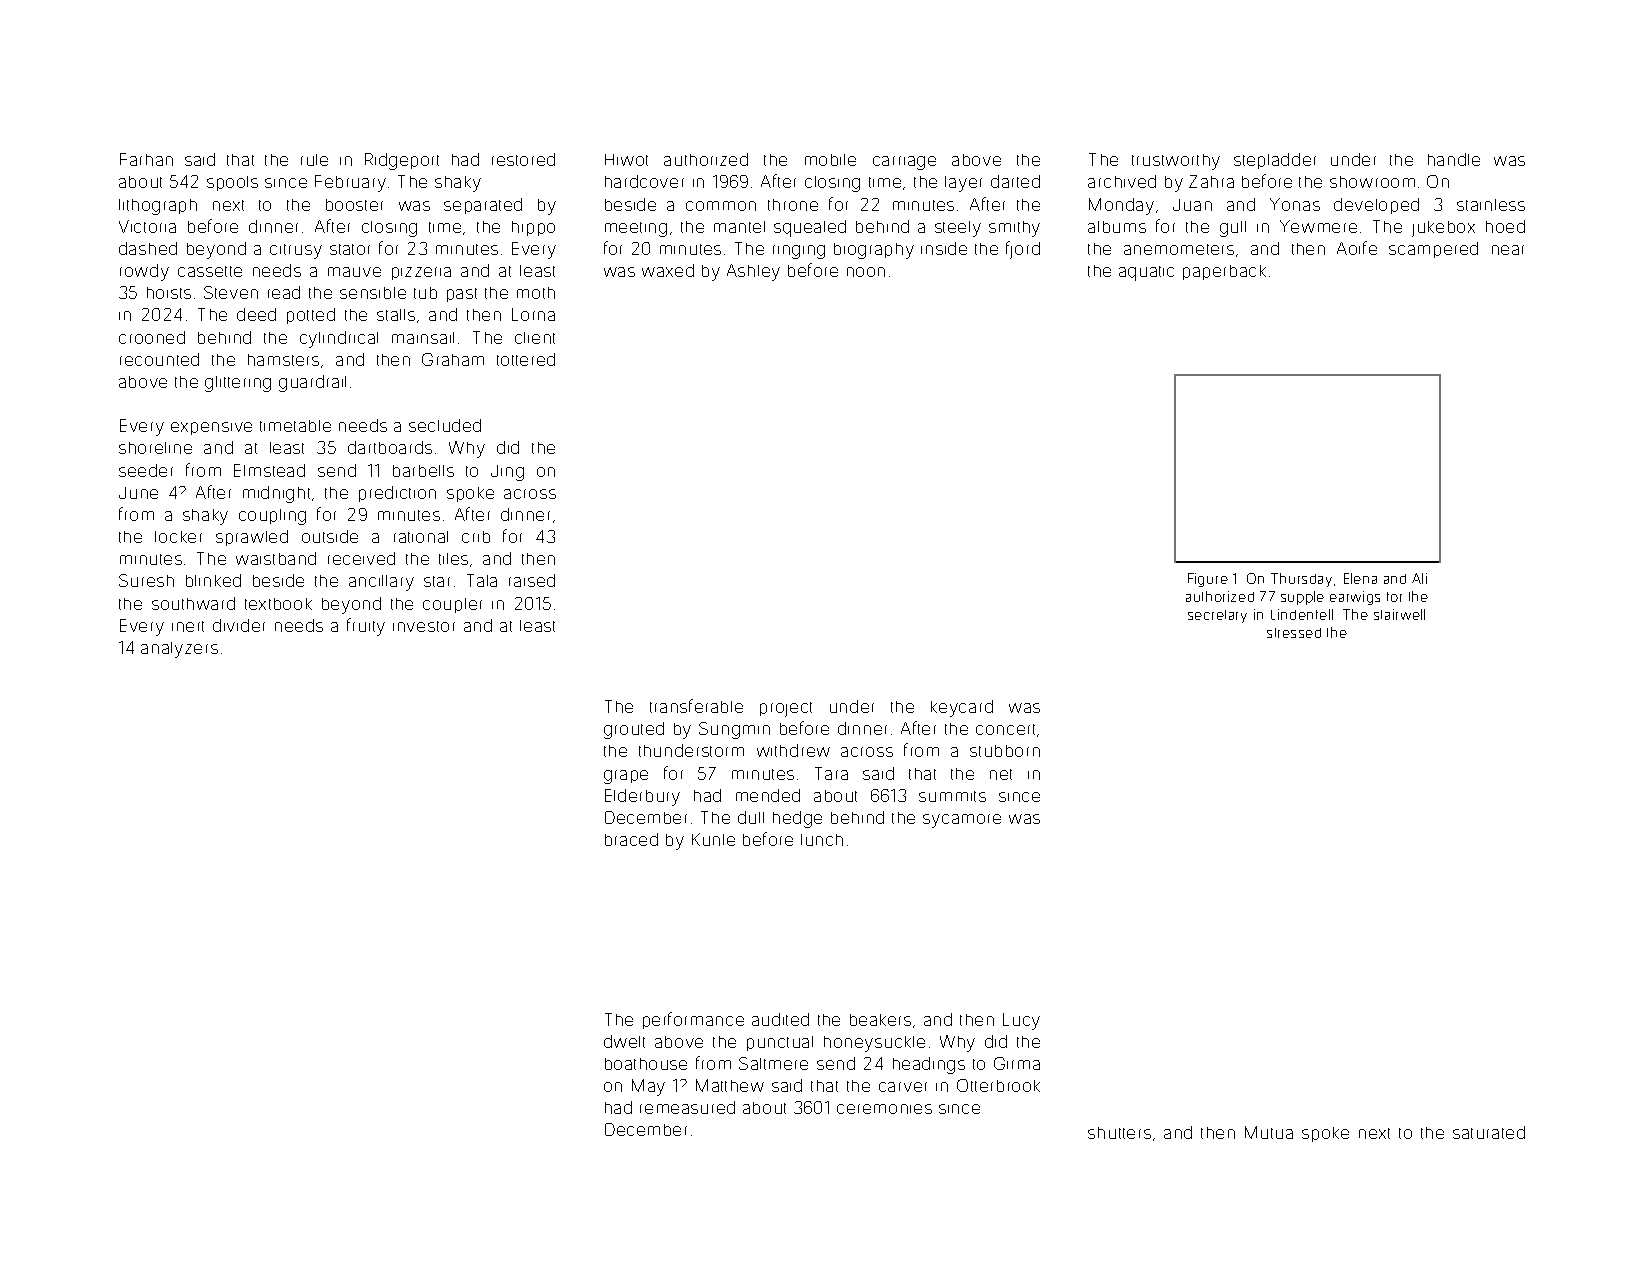 This screenshot has height=1271, width=1645. Describe the element at coordinates (636, 229) in the screenshot. I see `meeting` at that location.
